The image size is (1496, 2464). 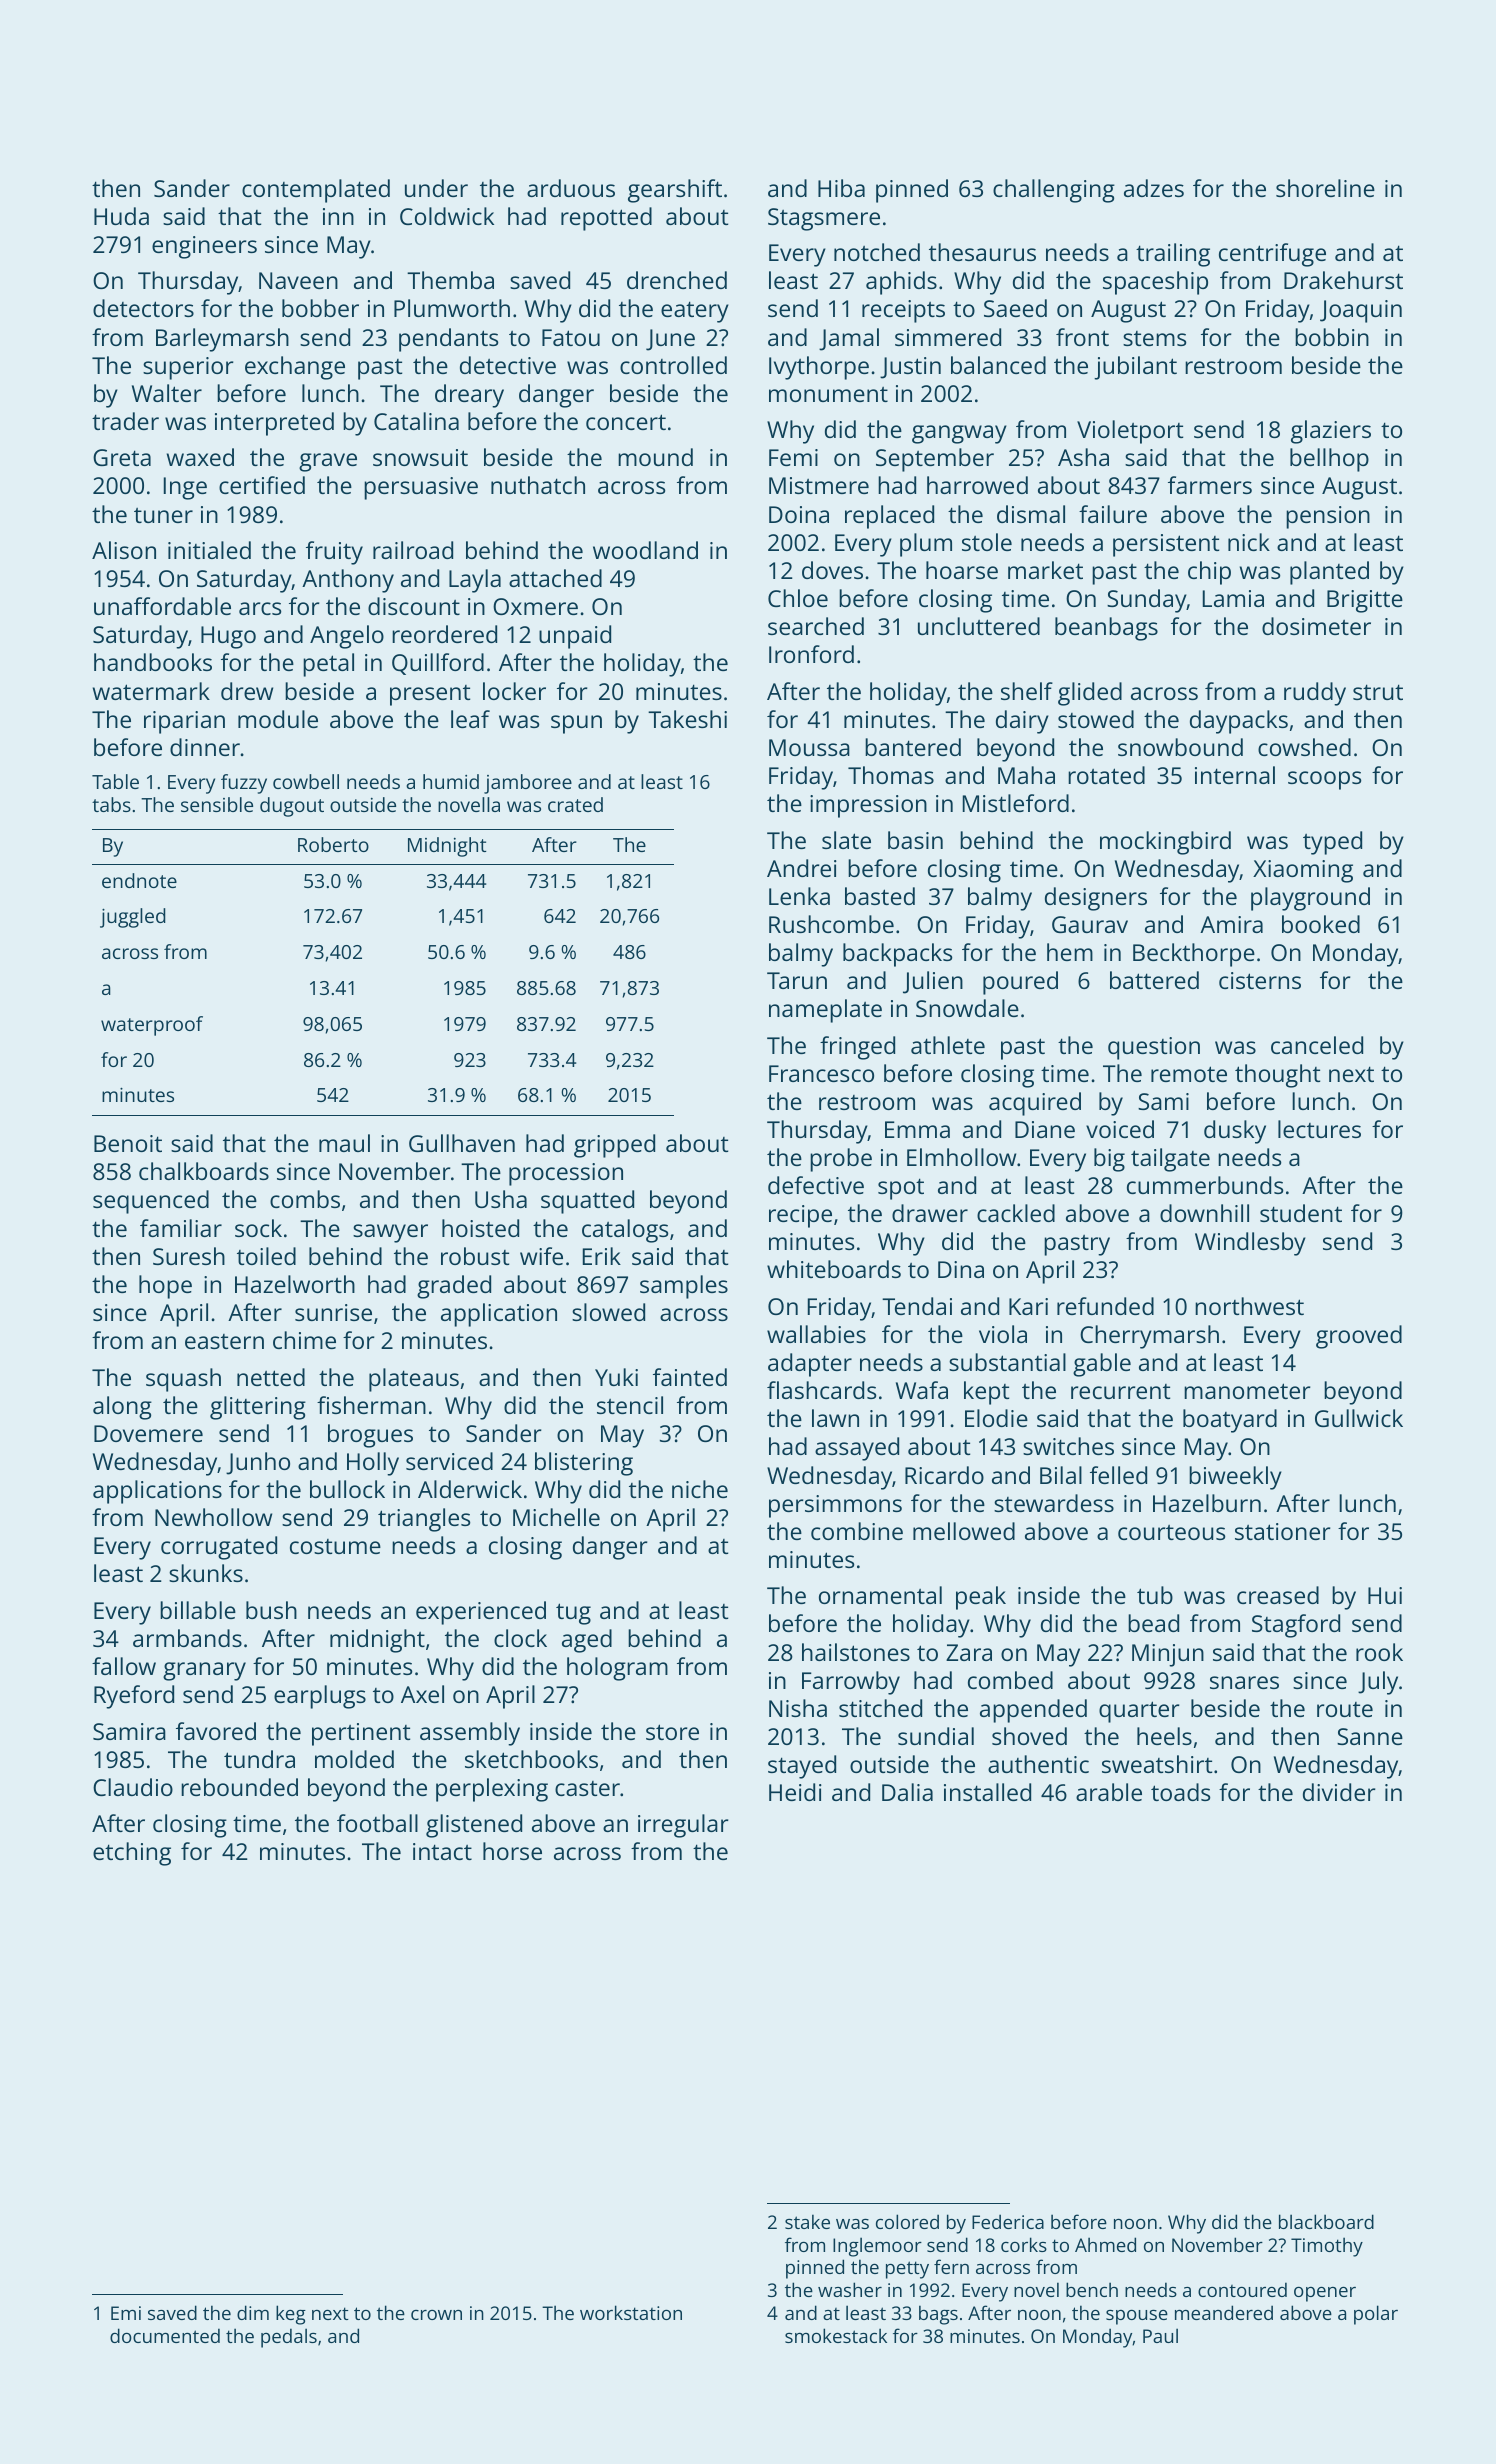 I want to click on lectures, so click(x=1319, y=1129).
